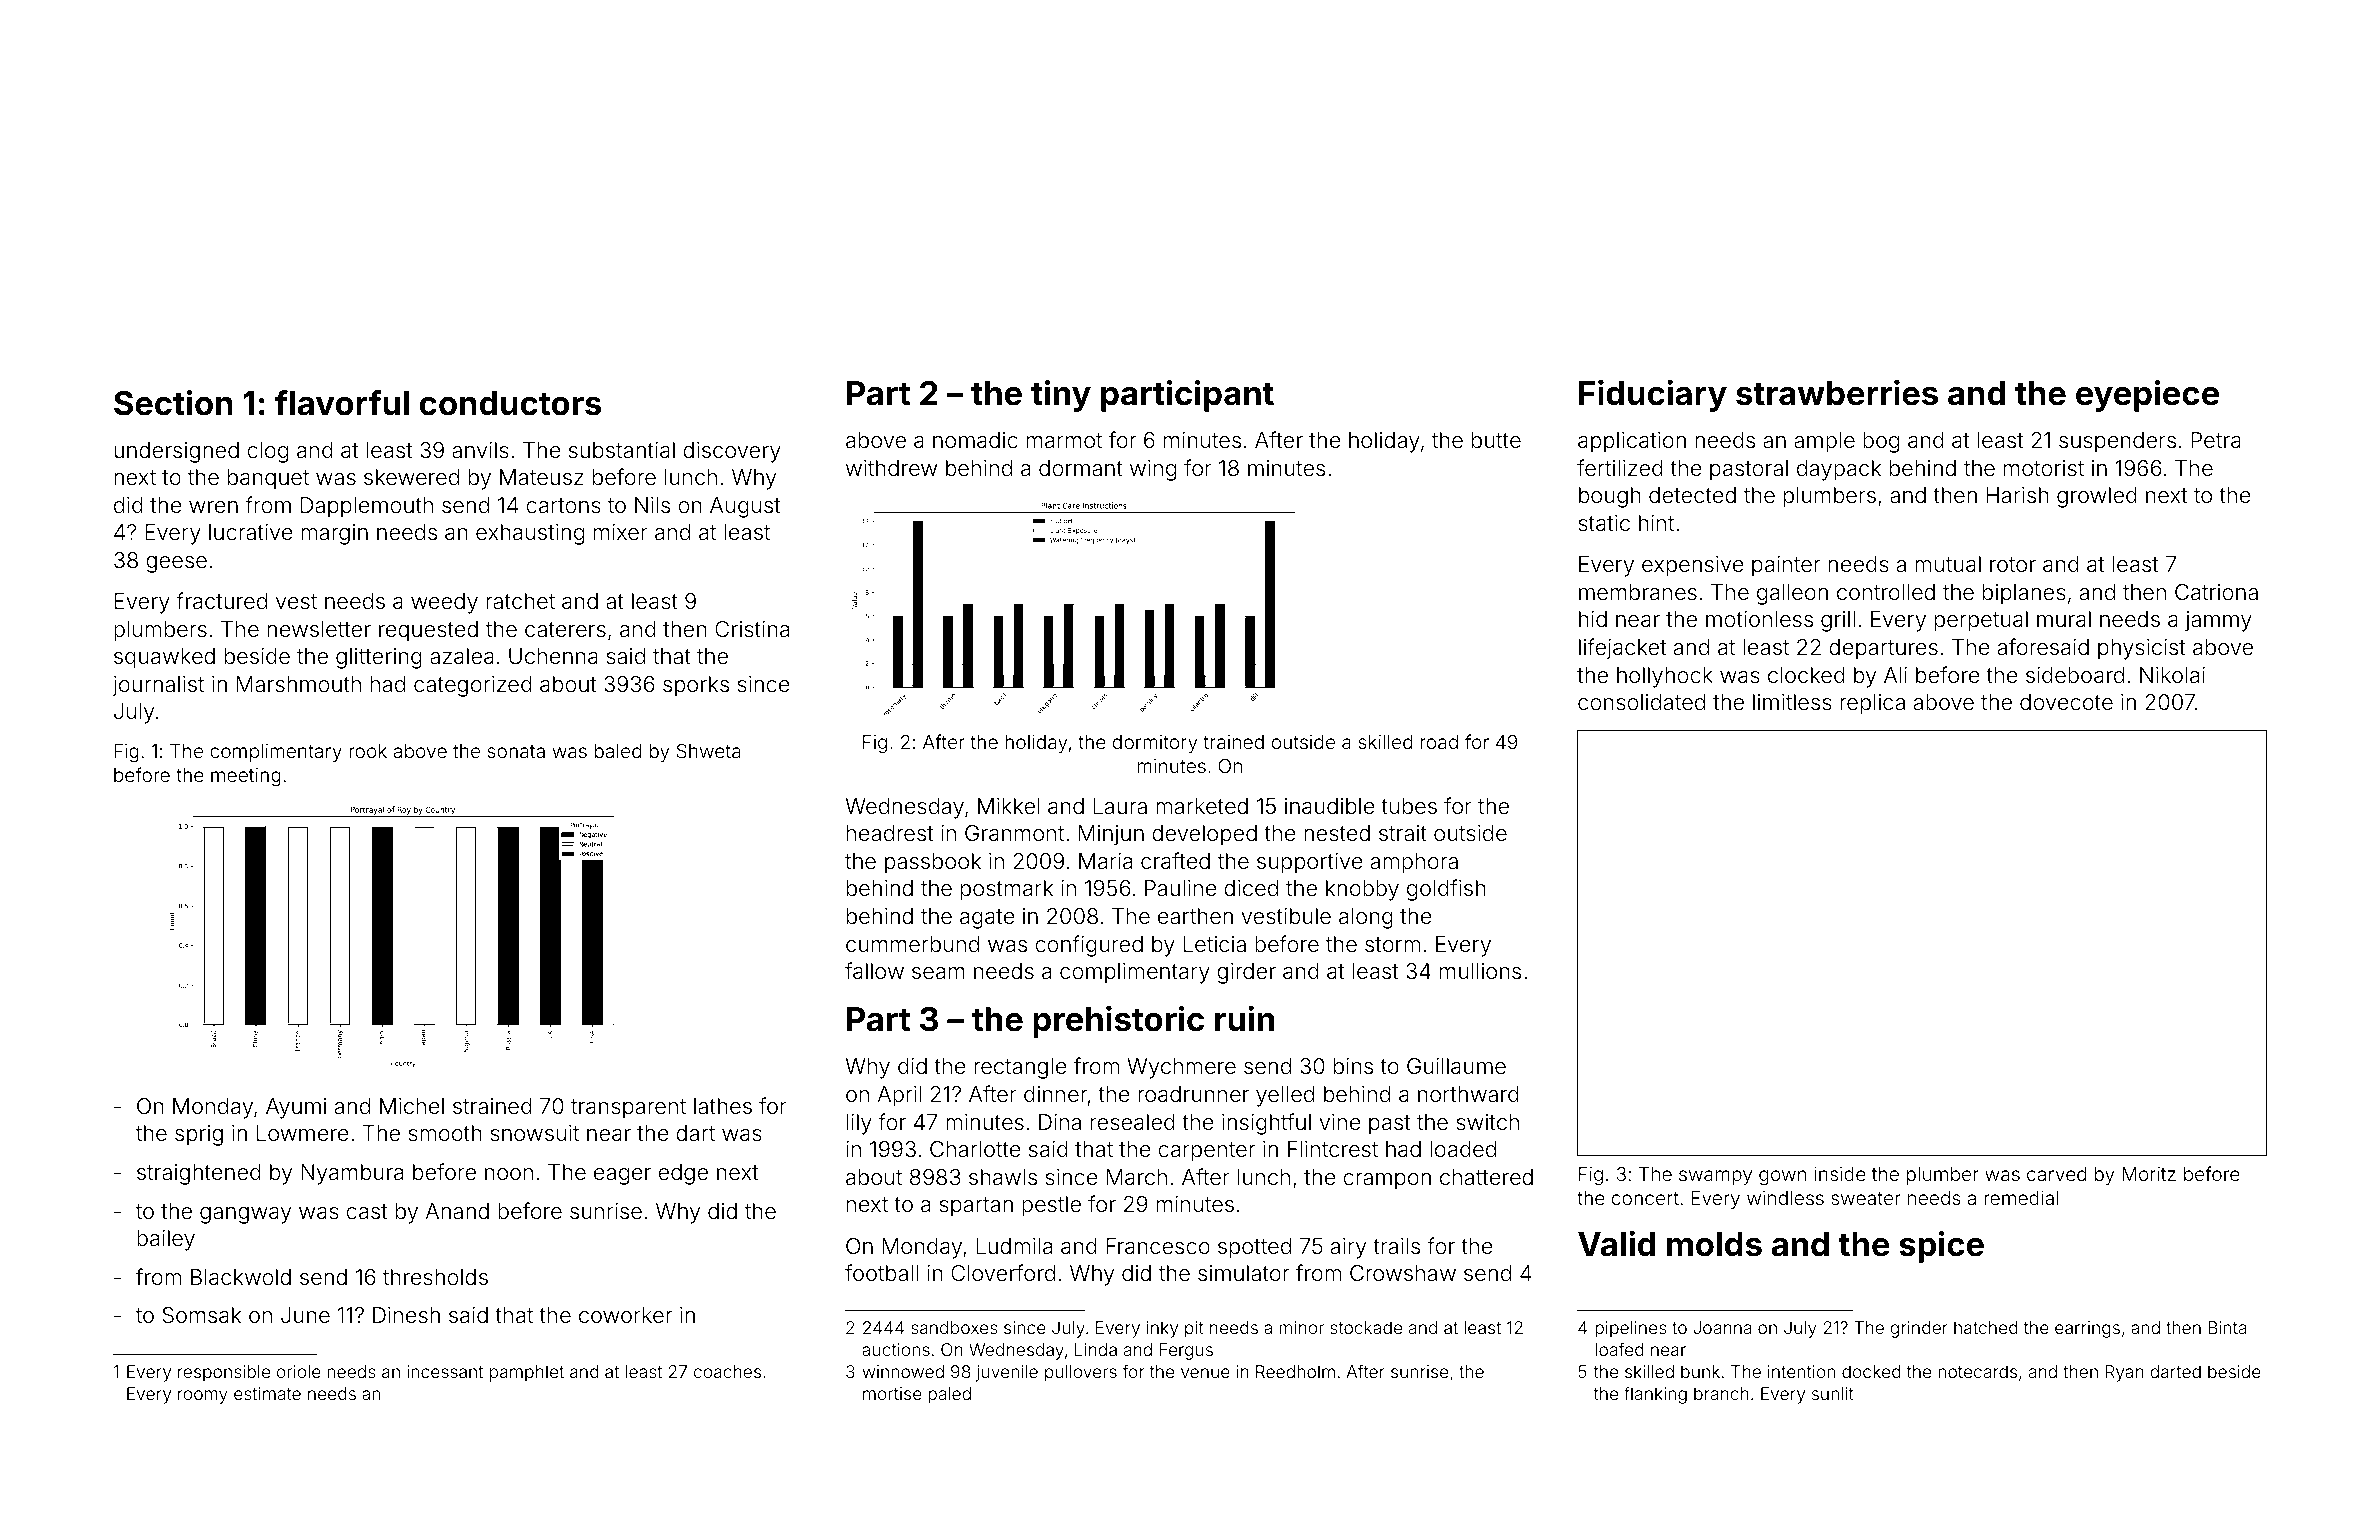 The height and width of the screenshot is (1540, 2380). What do you see at coordinates (527, 1373) in the screenshot?
I see `pamphlet` at bounding box center [527, 1373].
